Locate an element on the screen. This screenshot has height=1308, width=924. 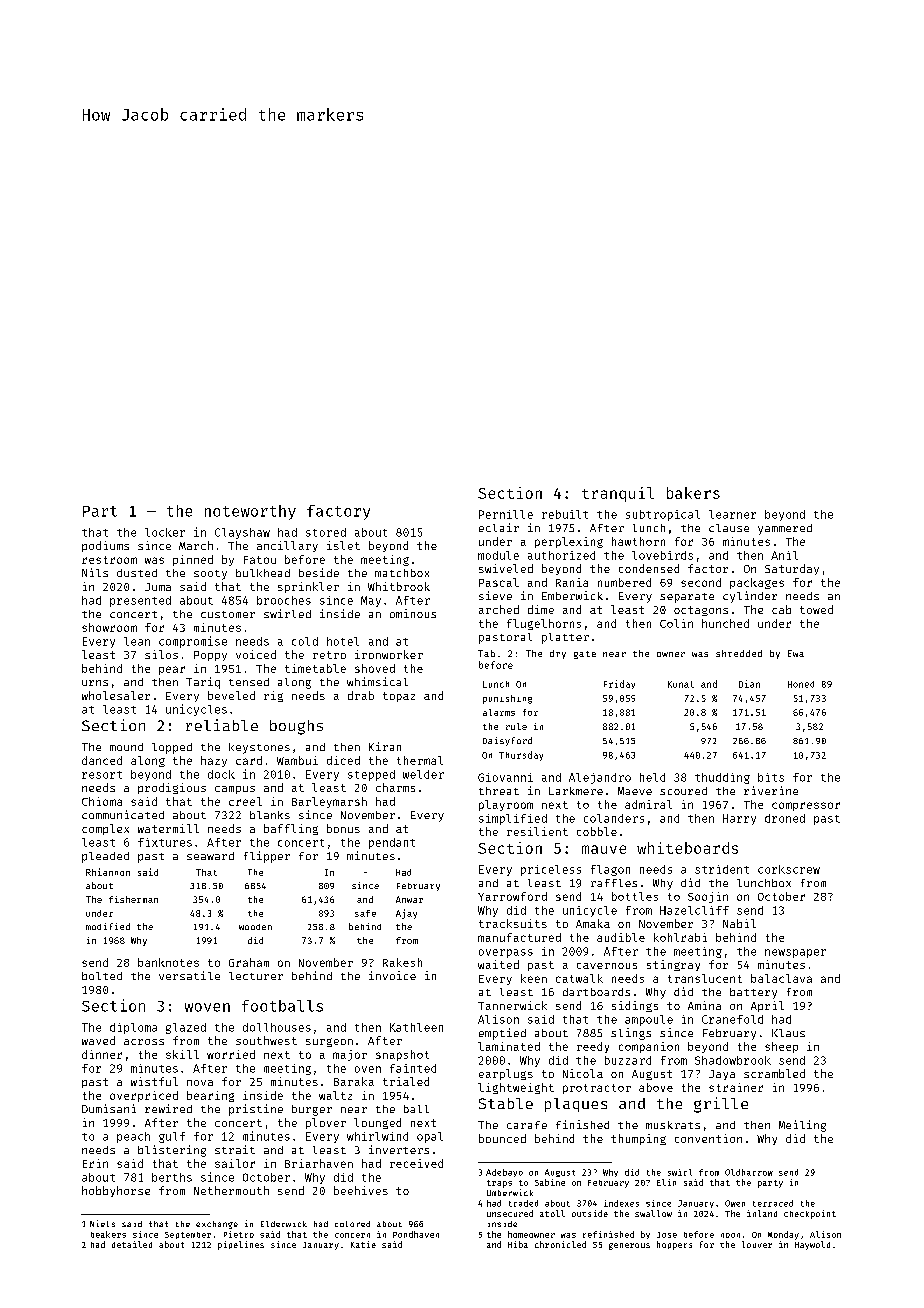
worried is located at coordinates (231, 1054).
